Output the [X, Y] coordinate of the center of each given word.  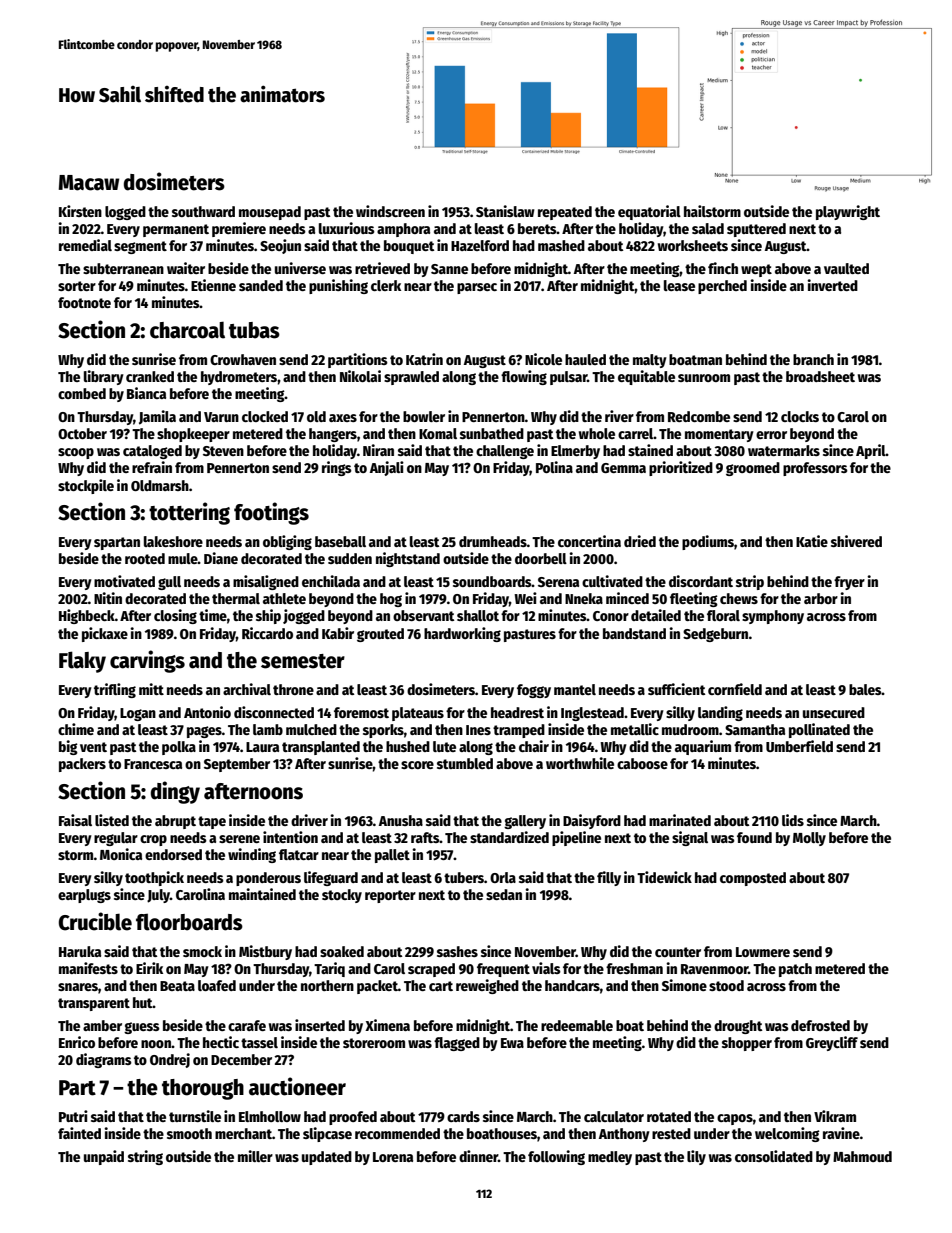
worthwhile [580, 763]
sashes [457, 951]
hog [391, 600]
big [68, 747]
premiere [239, 229]
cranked [150, 376]
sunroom [704, 378]
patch [795, 970]
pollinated [819, 730]
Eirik [149, 968]
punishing [338, 286]
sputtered [756, 230]
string [145, 1157]
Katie [812, 541]
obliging [287, 542]
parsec [477, 288]
